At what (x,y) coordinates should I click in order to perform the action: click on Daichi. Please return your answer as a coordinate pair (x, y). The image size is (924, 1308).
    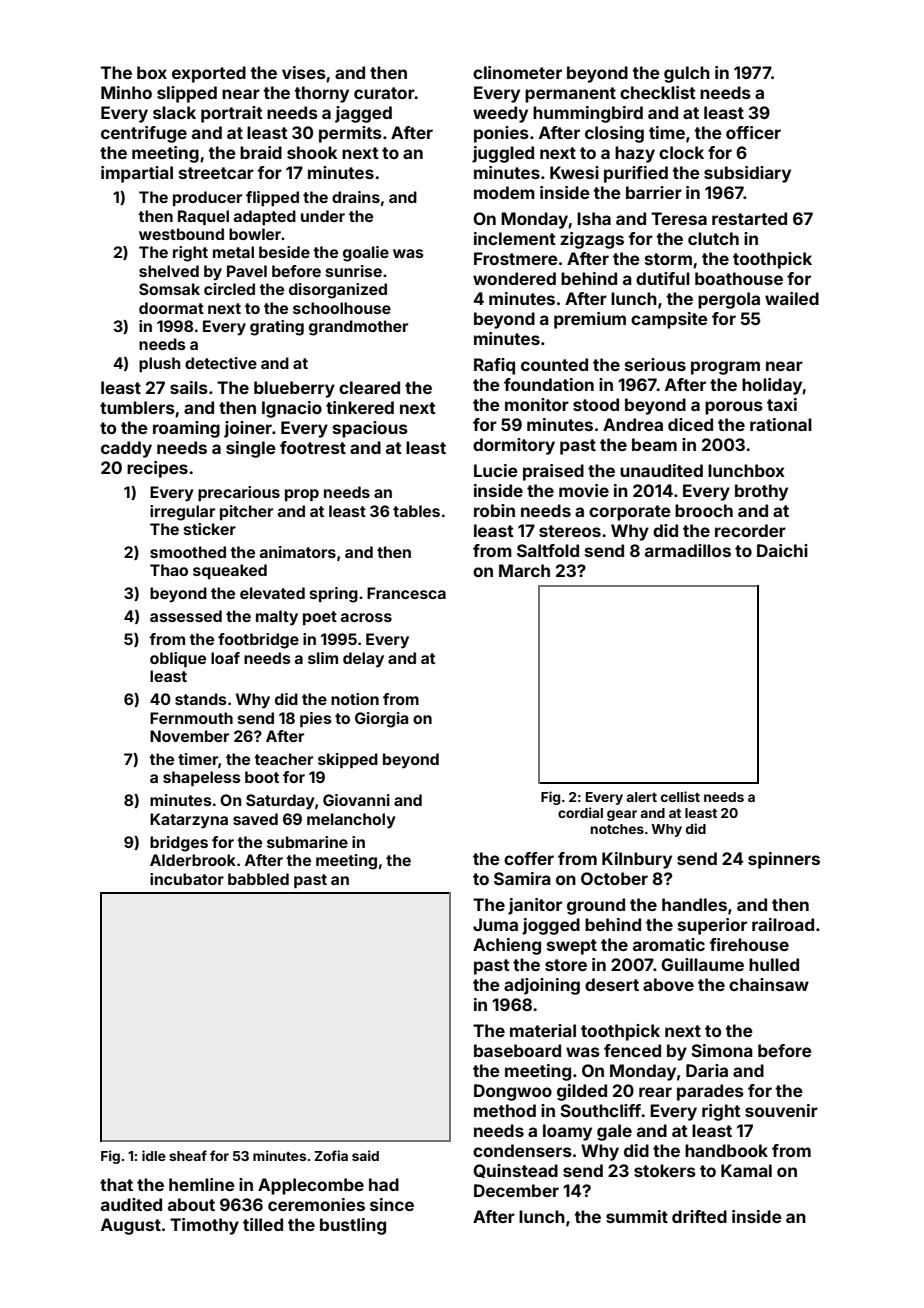
    Looking at the image, I should click on (782, 550).
